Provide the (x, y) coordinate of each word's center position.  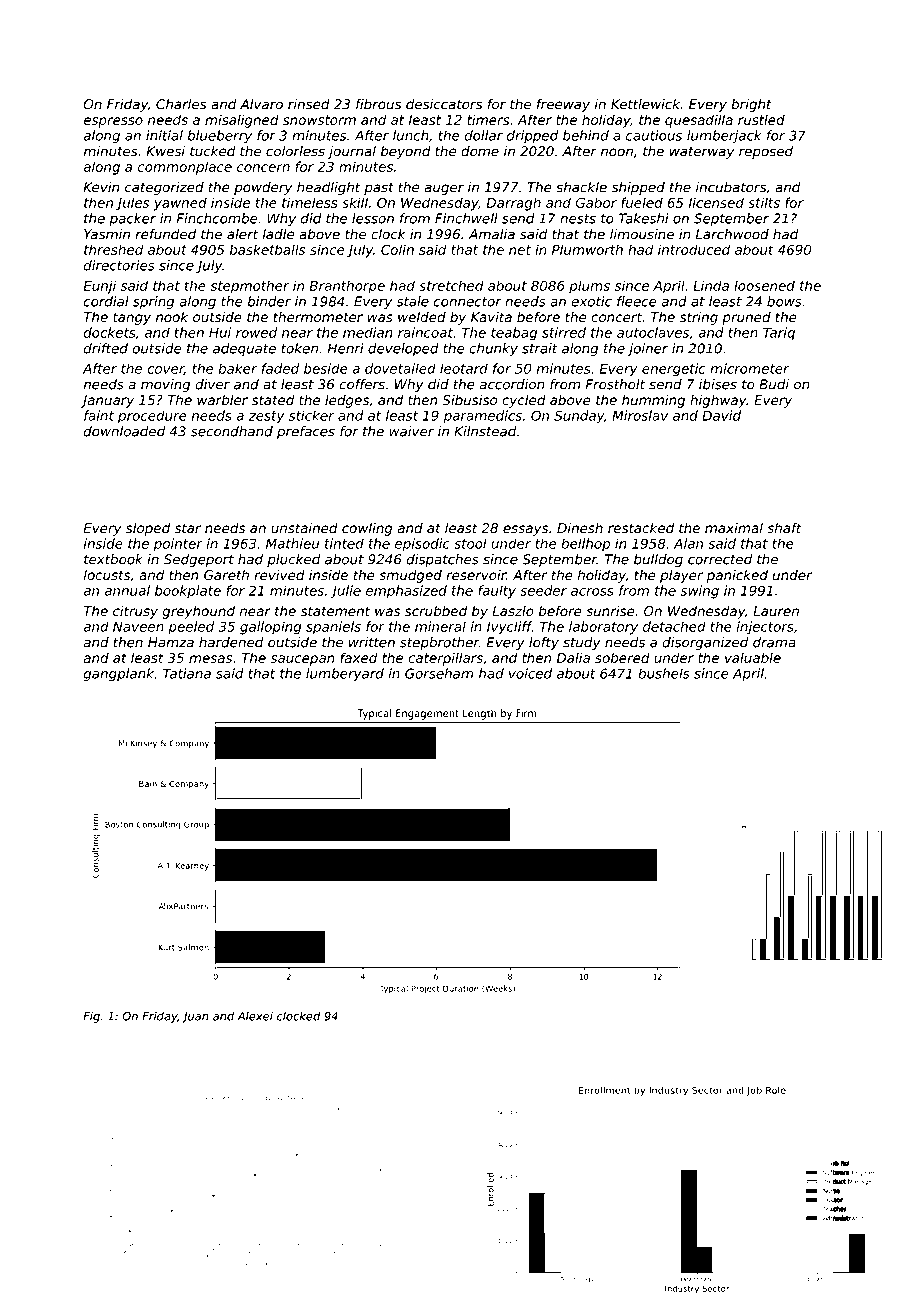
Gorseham (439, 673)
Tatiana (187, 673)
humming (653, 401)
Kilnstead (485, 431)
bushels (664, 673)
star (187, 528)
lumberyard (345, 675)
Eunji (100, 287)
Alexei (255, 1016)
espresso (113, 122)
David (721, 415)
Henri (346, 348)
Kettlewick (645, 104)
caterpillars (445, 659)
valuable (753, 657)
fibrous (378, 104)
